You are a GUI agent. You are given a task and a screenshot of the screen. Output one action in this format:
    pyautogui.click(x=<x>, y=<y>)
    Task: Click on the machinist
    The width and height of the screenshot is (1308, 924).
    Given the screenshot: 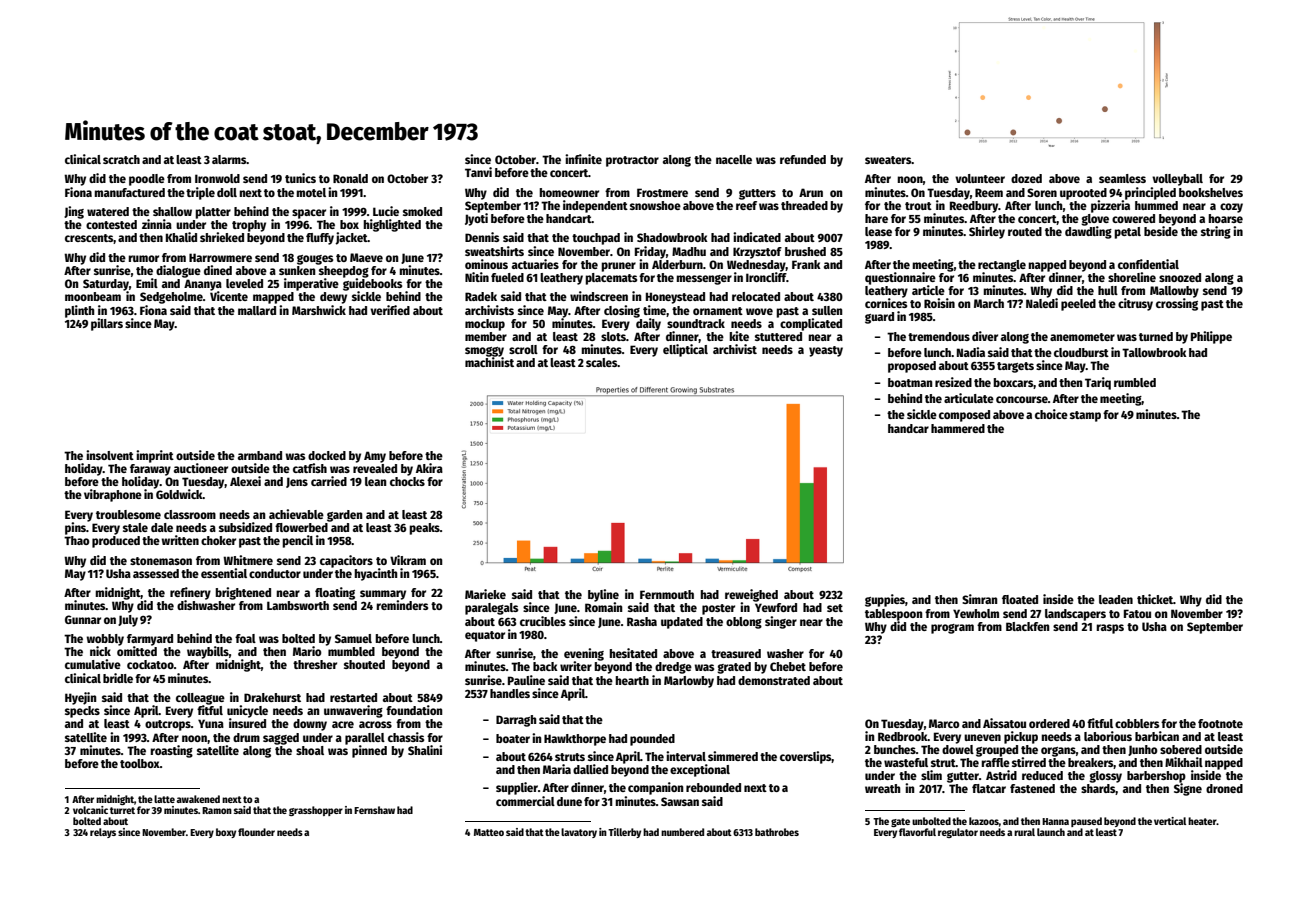 What is the action you would take?
    pyautogui.click(x=489, y=362)
